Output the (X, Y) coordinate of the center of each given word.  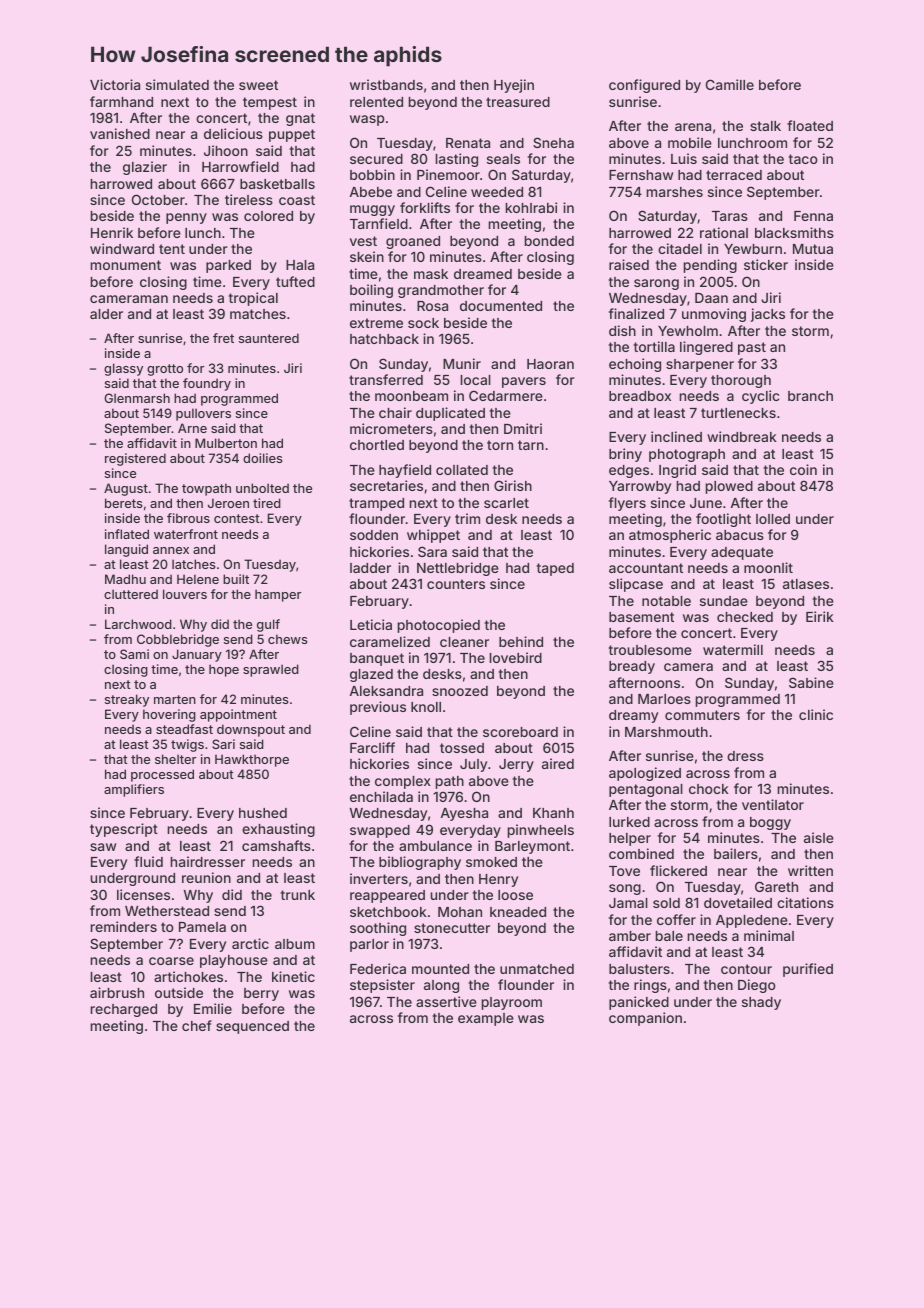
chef (197, 1025)
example (486, 1019)
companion (645, 1019)
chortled (377, 445)
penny (186, 218)
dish (622, 330)
